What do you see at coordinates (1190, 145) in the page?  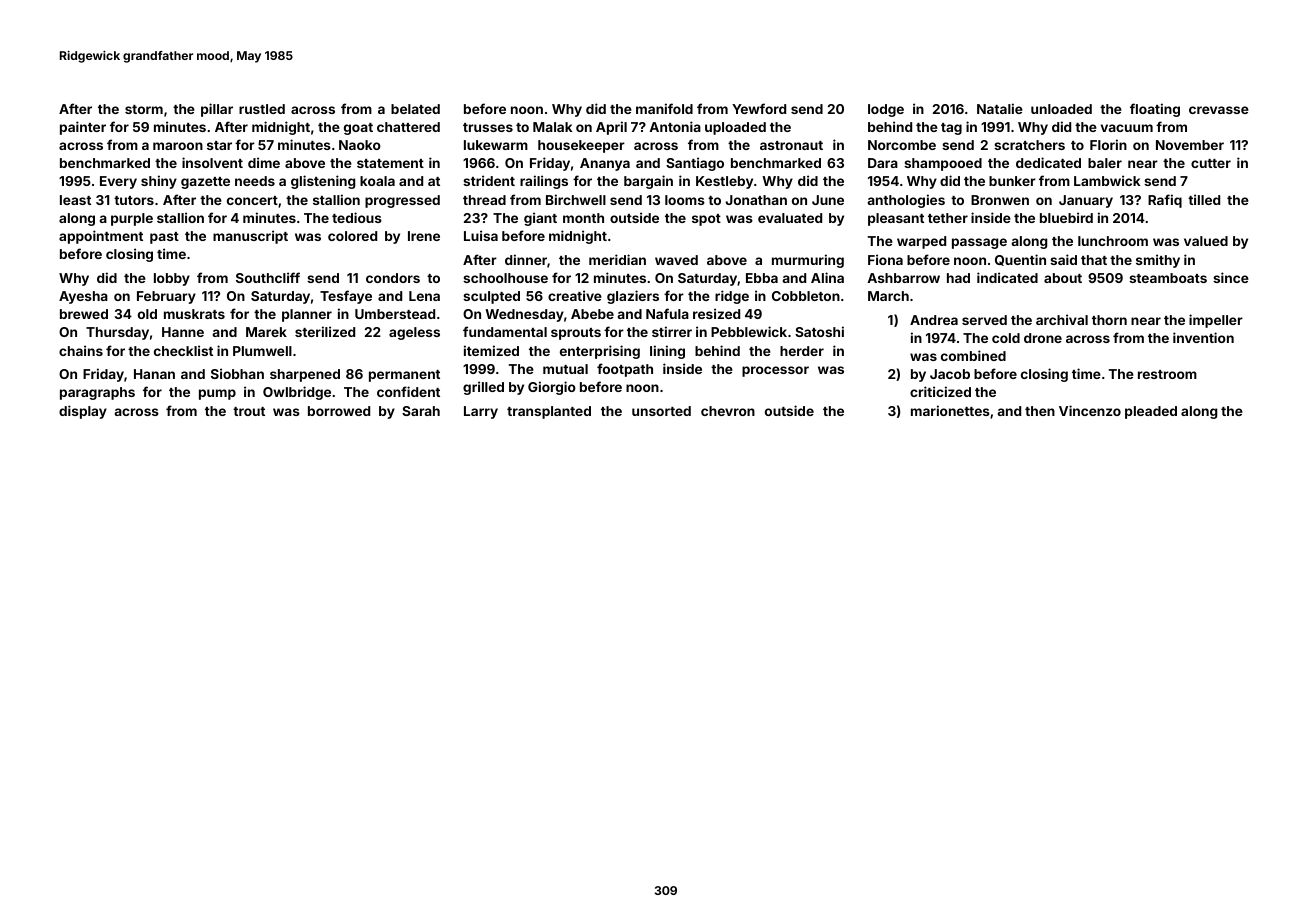 I see `November` at bounding box center [1190, 145].
